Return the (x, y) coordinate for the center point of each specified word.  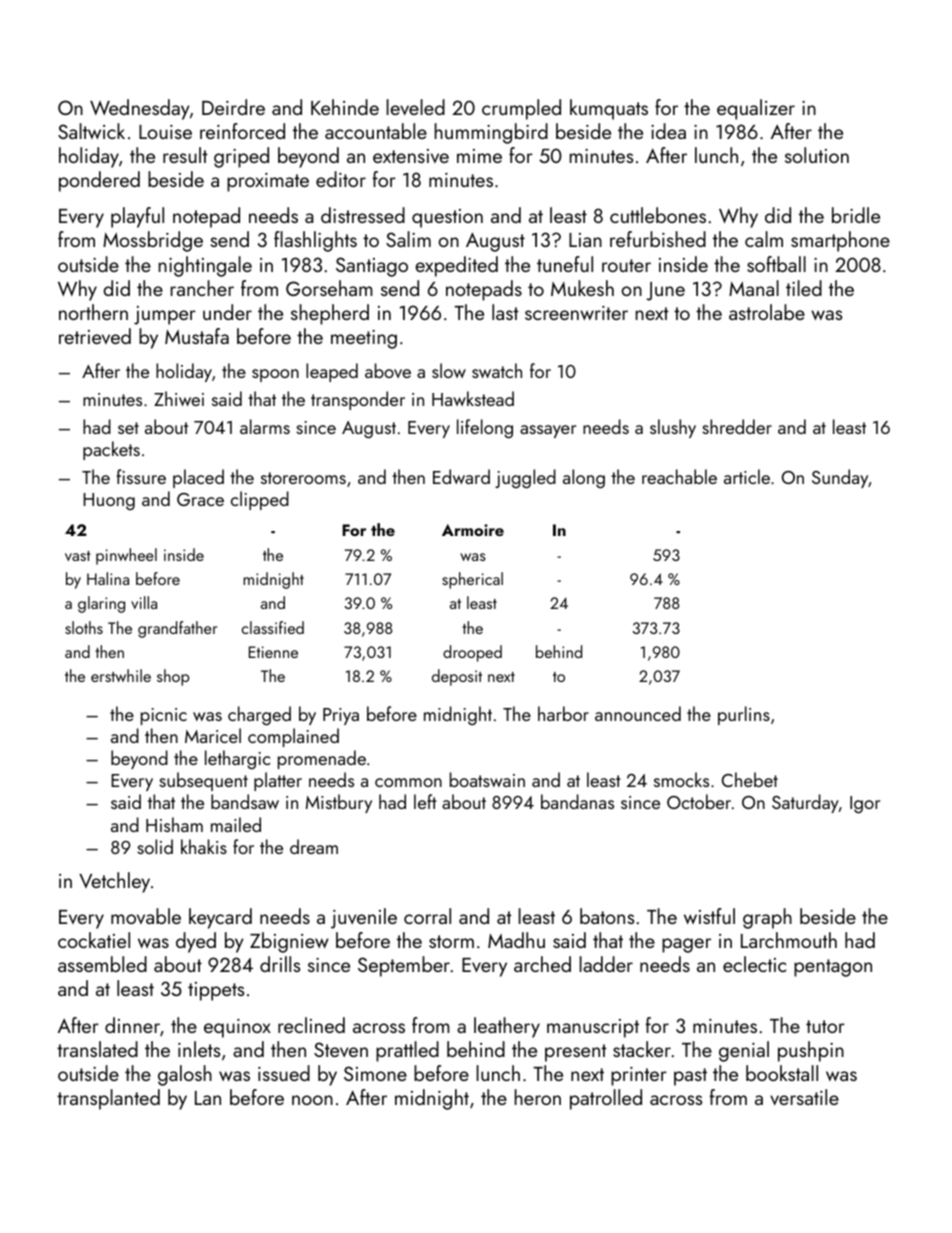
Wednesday (140, 109)
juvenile (364, 918)
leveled (416, 107)
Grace (200, 499)
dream (314, 846)
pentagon (833, 968)
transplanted (108, 1099)
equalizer (756, 109)
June (665, 291)
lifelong (485, 428)
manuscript (593, 1028)
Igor (865, 805)
